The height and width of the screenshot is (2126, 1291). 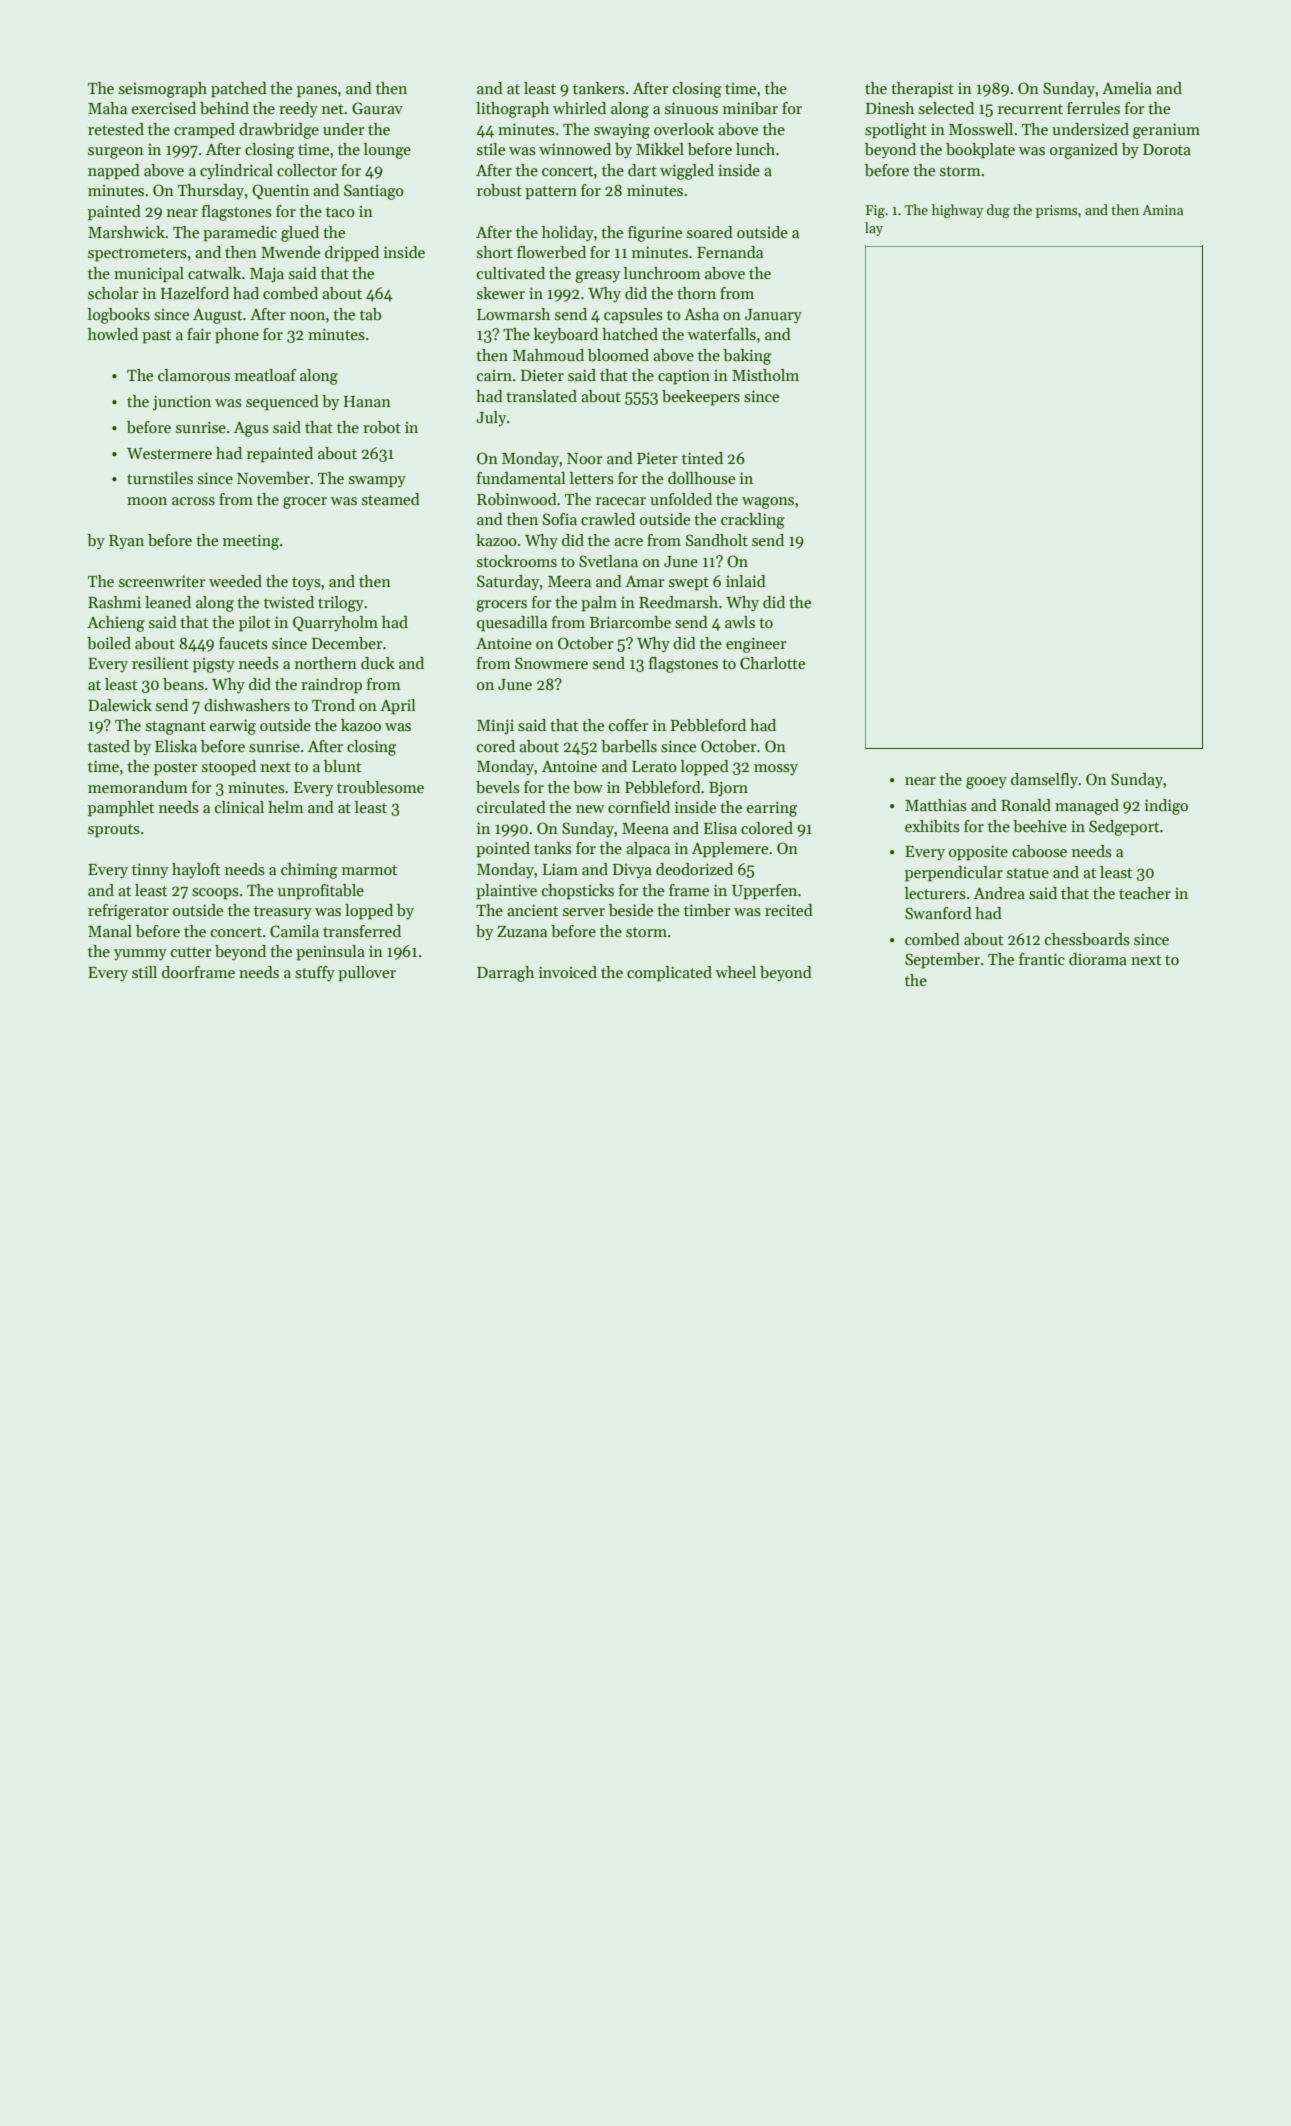 I want to click on fair, so click(x=199, y=334).
